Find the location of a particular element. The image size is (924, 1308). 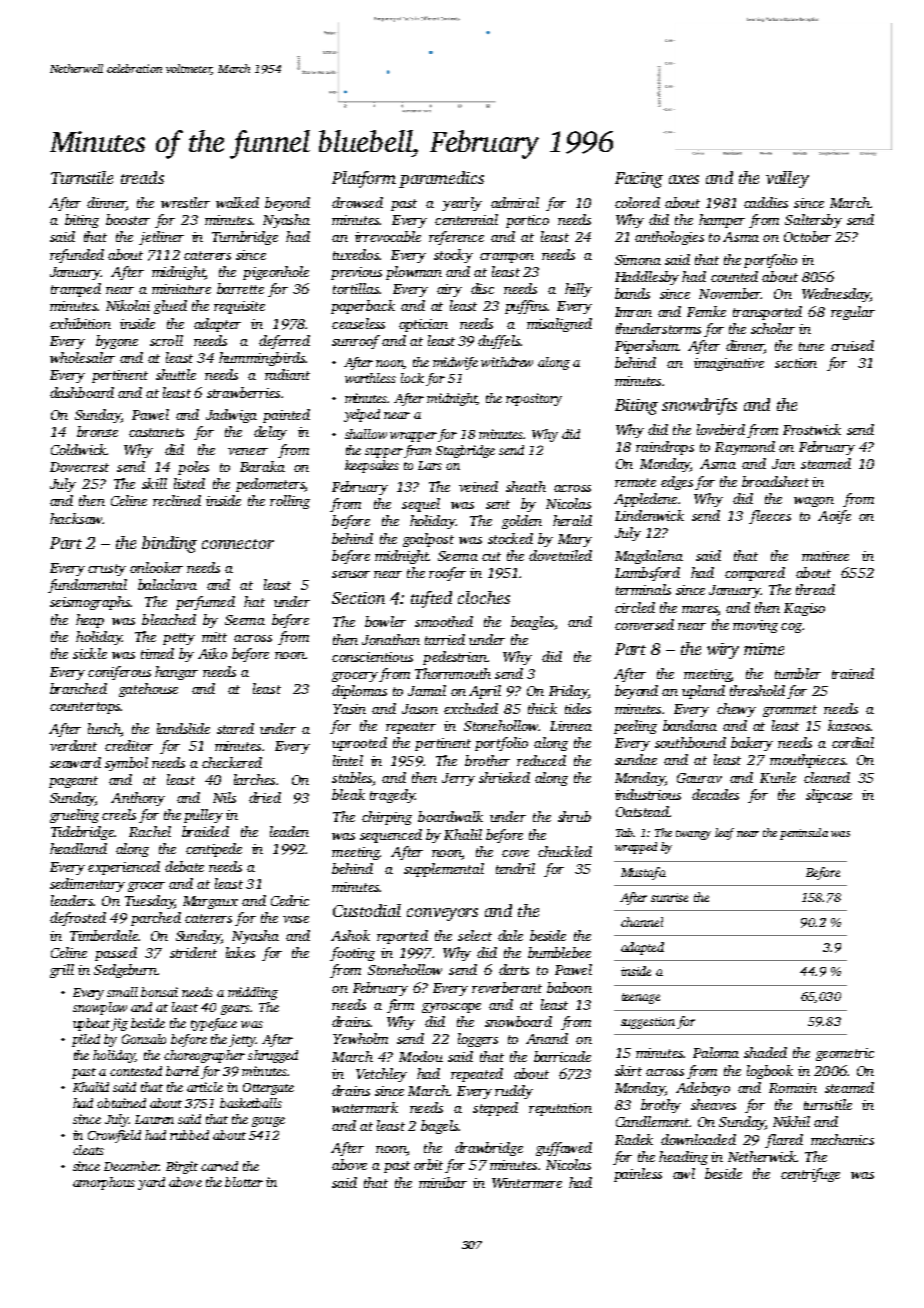

hangar is located at coordinates (176, 673).
